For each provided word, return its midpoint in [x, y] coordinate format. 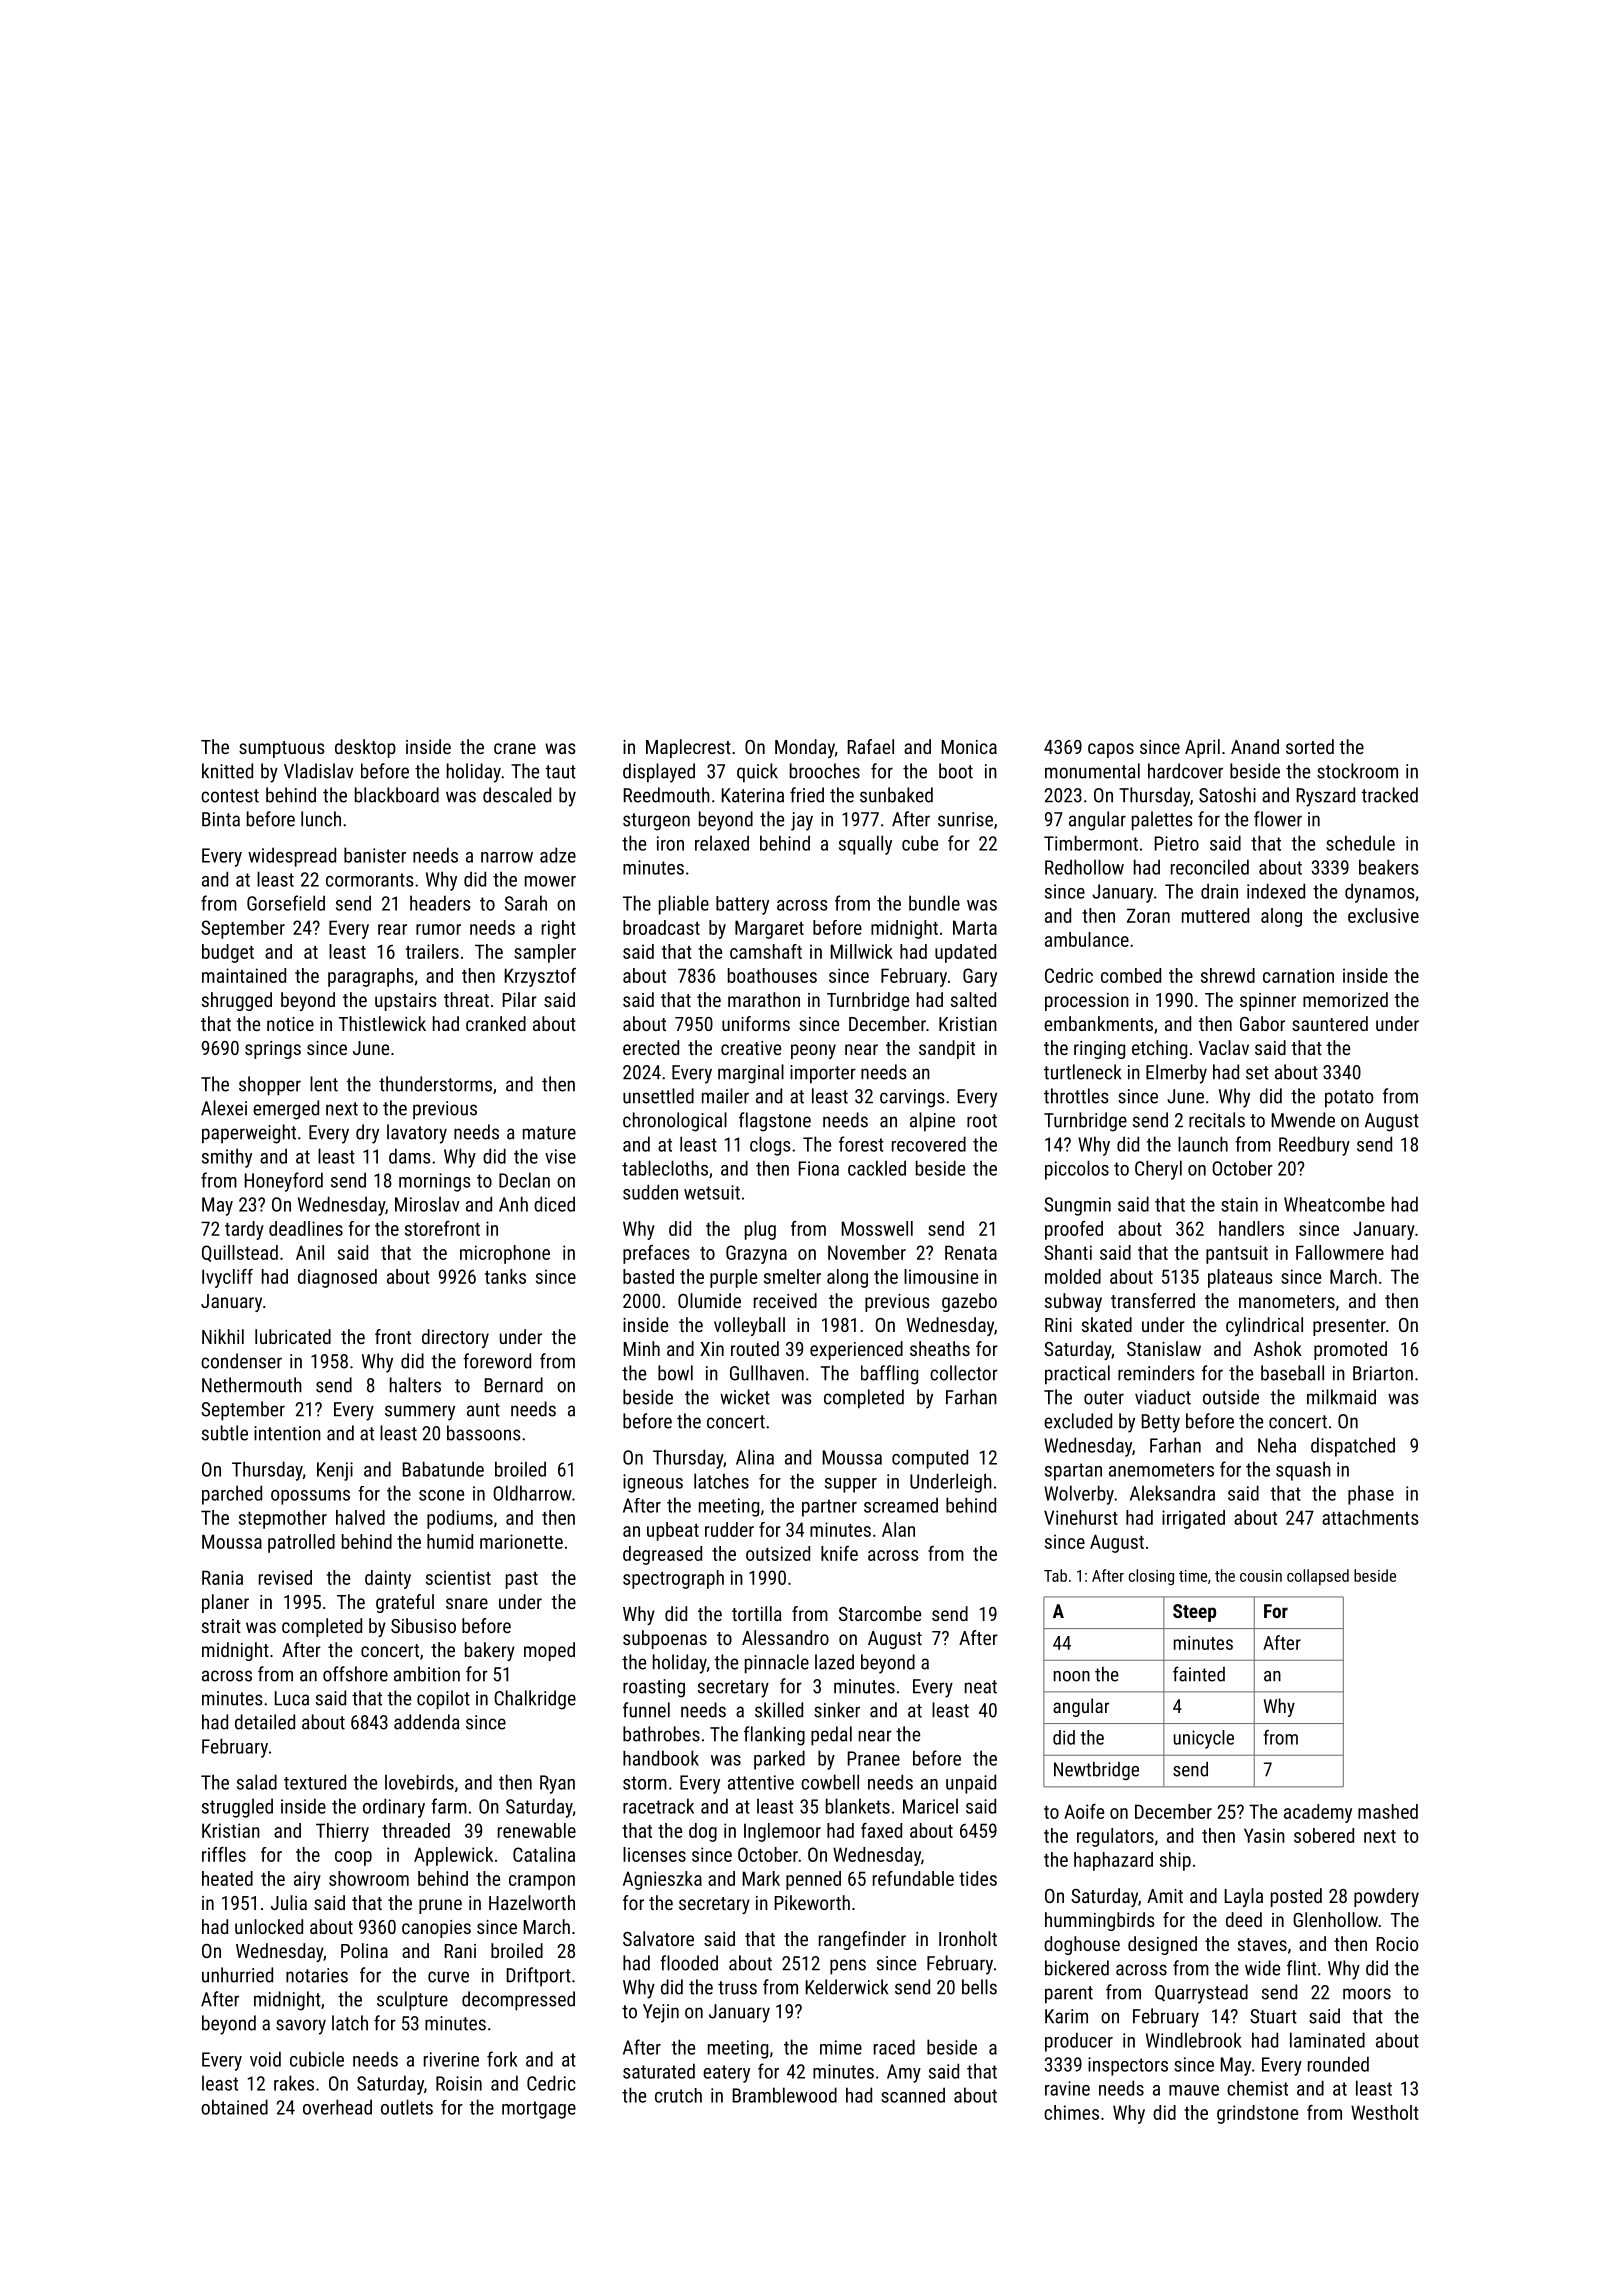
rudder [729, 1529]
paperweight [249, 1134]
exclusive [1383, 915]
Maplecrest [688, 748]
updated [965, 953]
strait [221, 1626]
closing [1151, 1577]
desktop [365, 748]
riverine [451, 2059]
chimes [1071, 2112]
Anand [1255, 746]
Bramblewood [785, 2095]
